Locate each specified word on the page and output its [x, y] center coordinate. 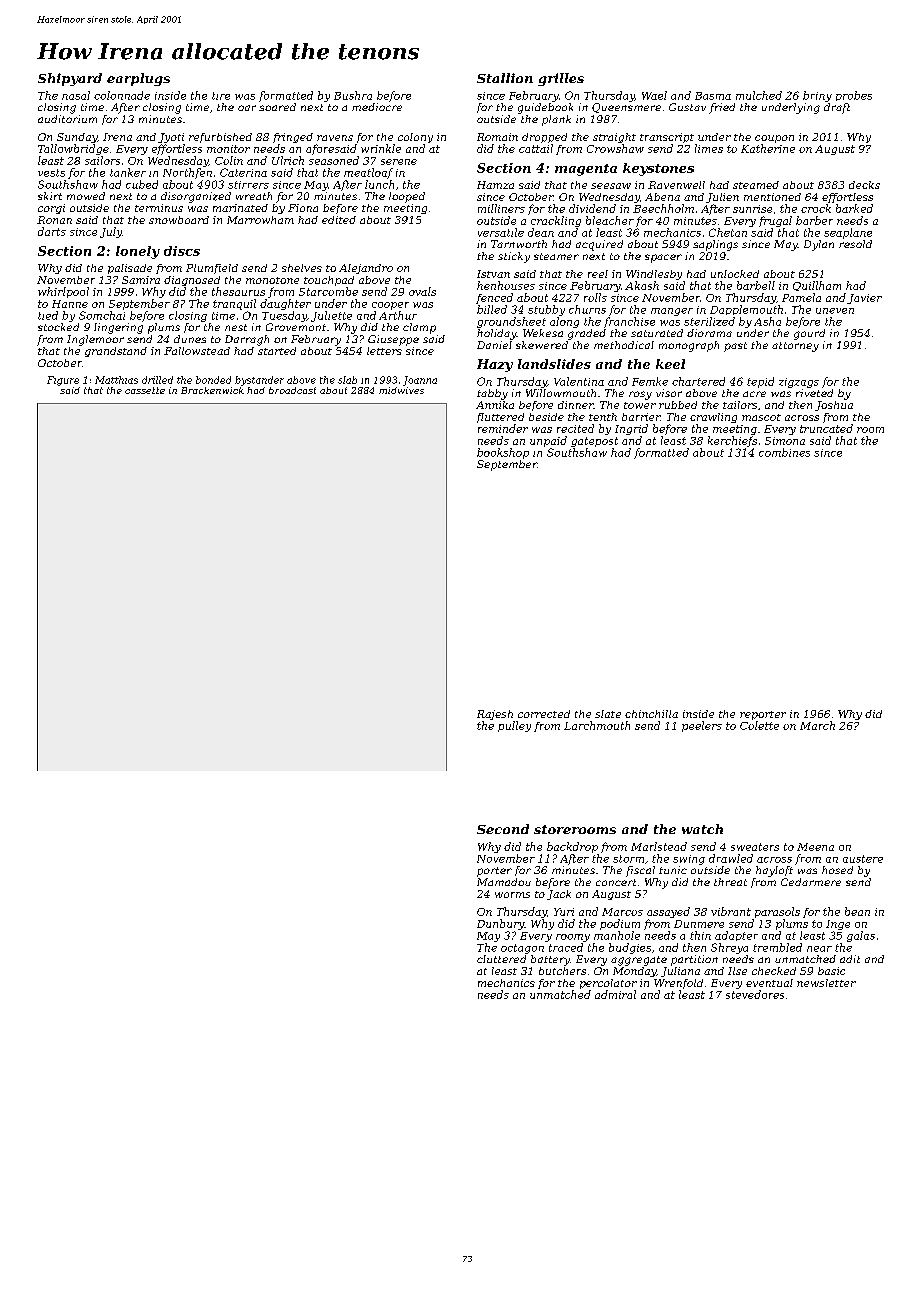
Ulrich [288, 160]
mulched [759, 95]
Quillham [817, 286]
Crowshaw [615, 148]
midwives [401, 390]
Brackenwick [212, 390]
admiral [615, 994]
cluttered [501, 959]
